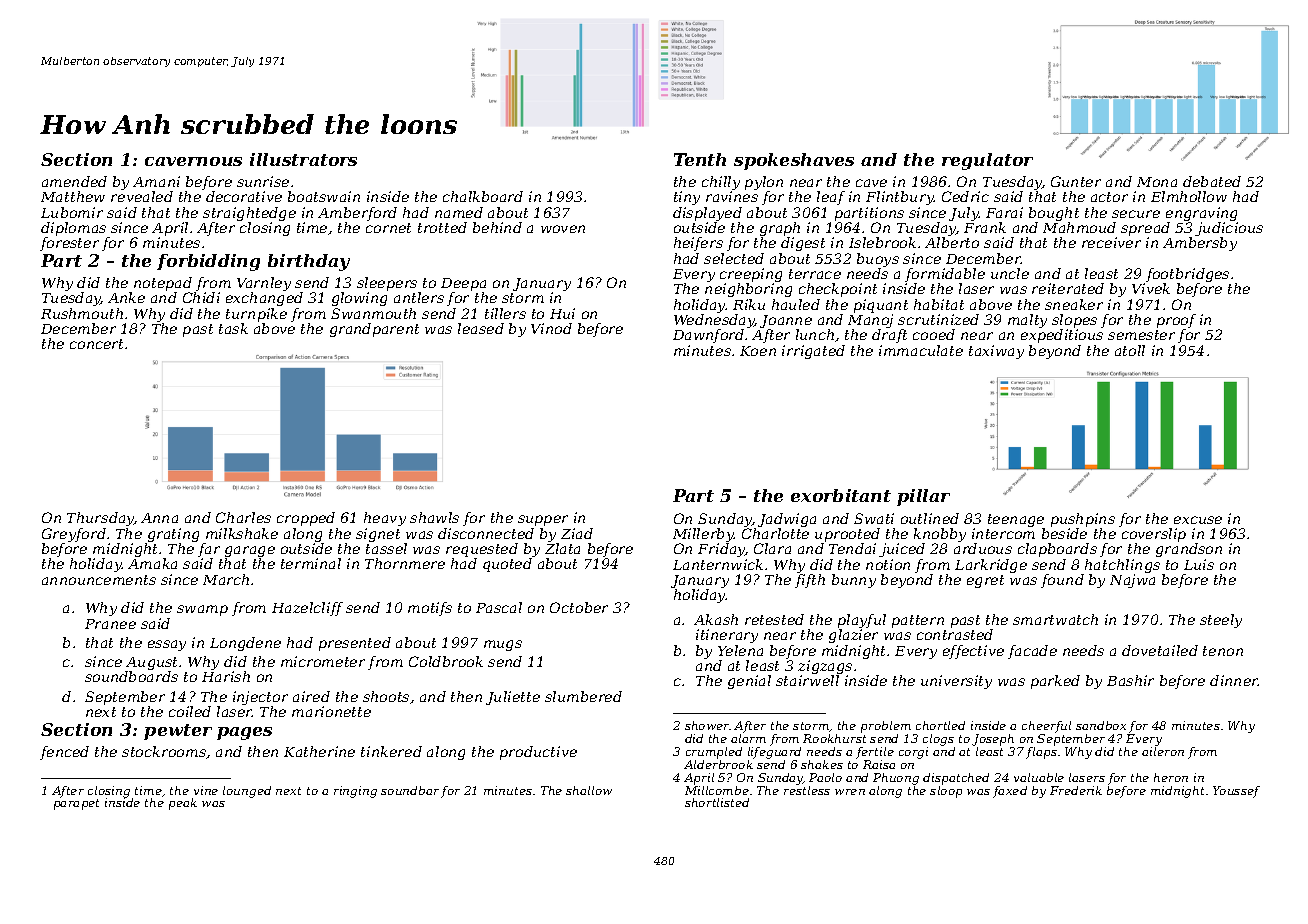  I want to click on soundboards, so click(131, 676).
